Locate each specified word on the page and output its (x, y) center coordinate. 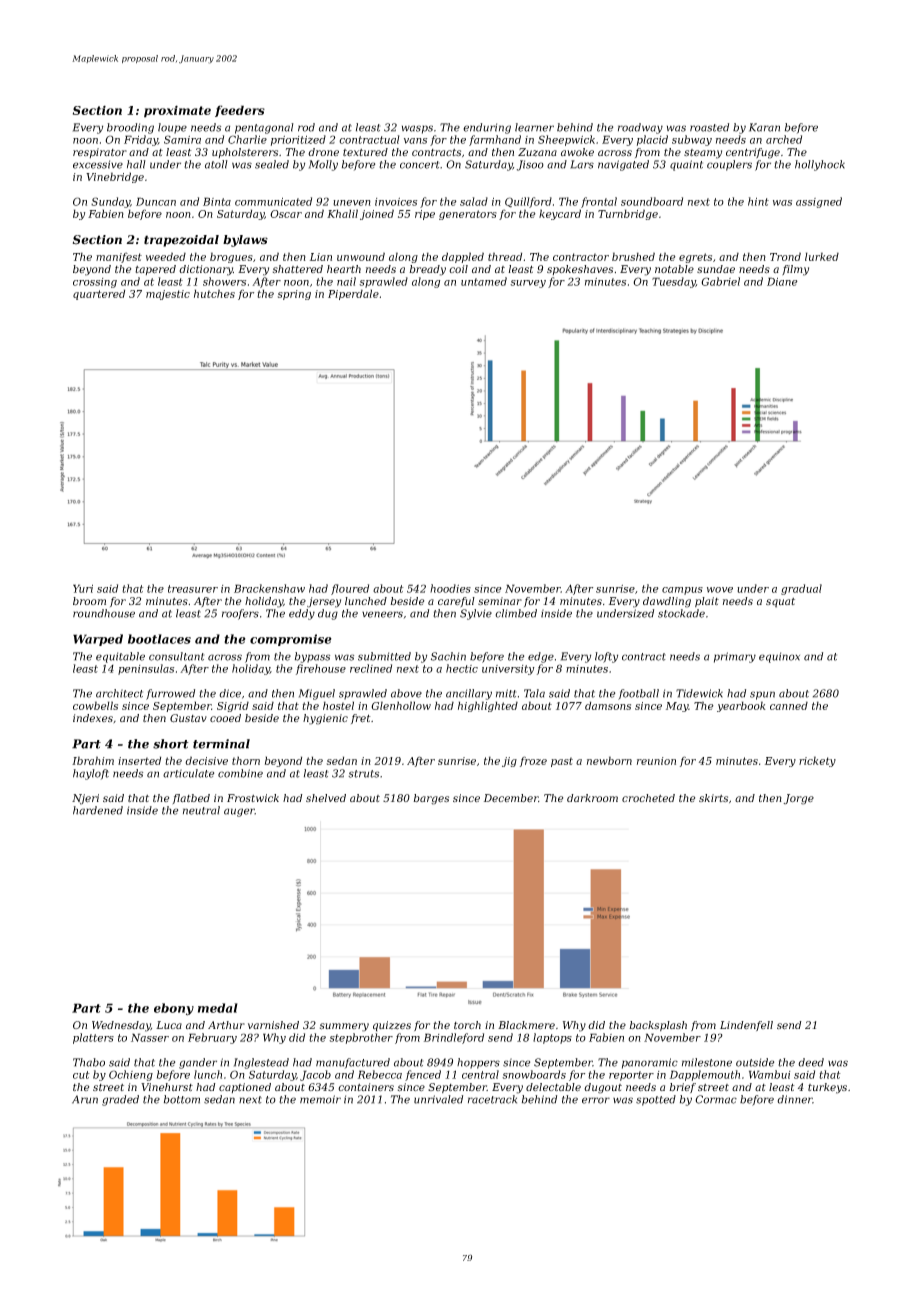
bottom (182, 1099)
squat (780, 603)
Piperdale (353, 294)
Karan (764, 127)
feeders (240, 111)
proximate (177, 111)
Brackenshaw (269, 588)
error (596, 1100)
